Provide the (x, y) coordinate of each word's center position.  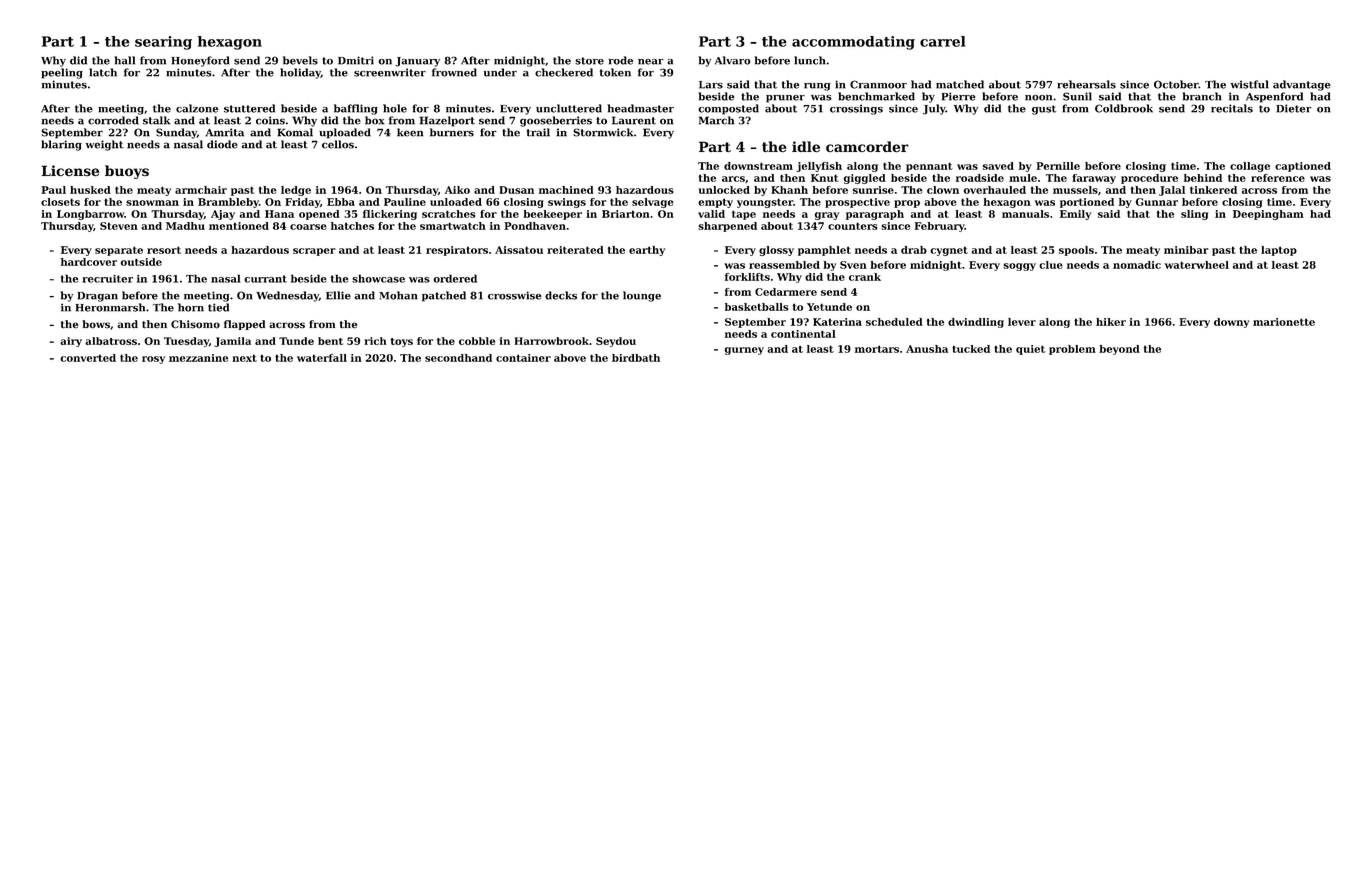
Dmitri (356, 60)
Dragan (97, 297)
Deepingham (1268, 215)
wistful (1250, 84)
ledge (296, 191)
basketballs (756, 307)
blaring (61, 145)
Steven (119, 226)
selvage (652, 203)
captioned (1303, 167)
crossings (856, 109)
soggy (1019, 267)
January (417, 62)
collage (1250, 167)
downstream (758, 166)
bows (96, 324)
